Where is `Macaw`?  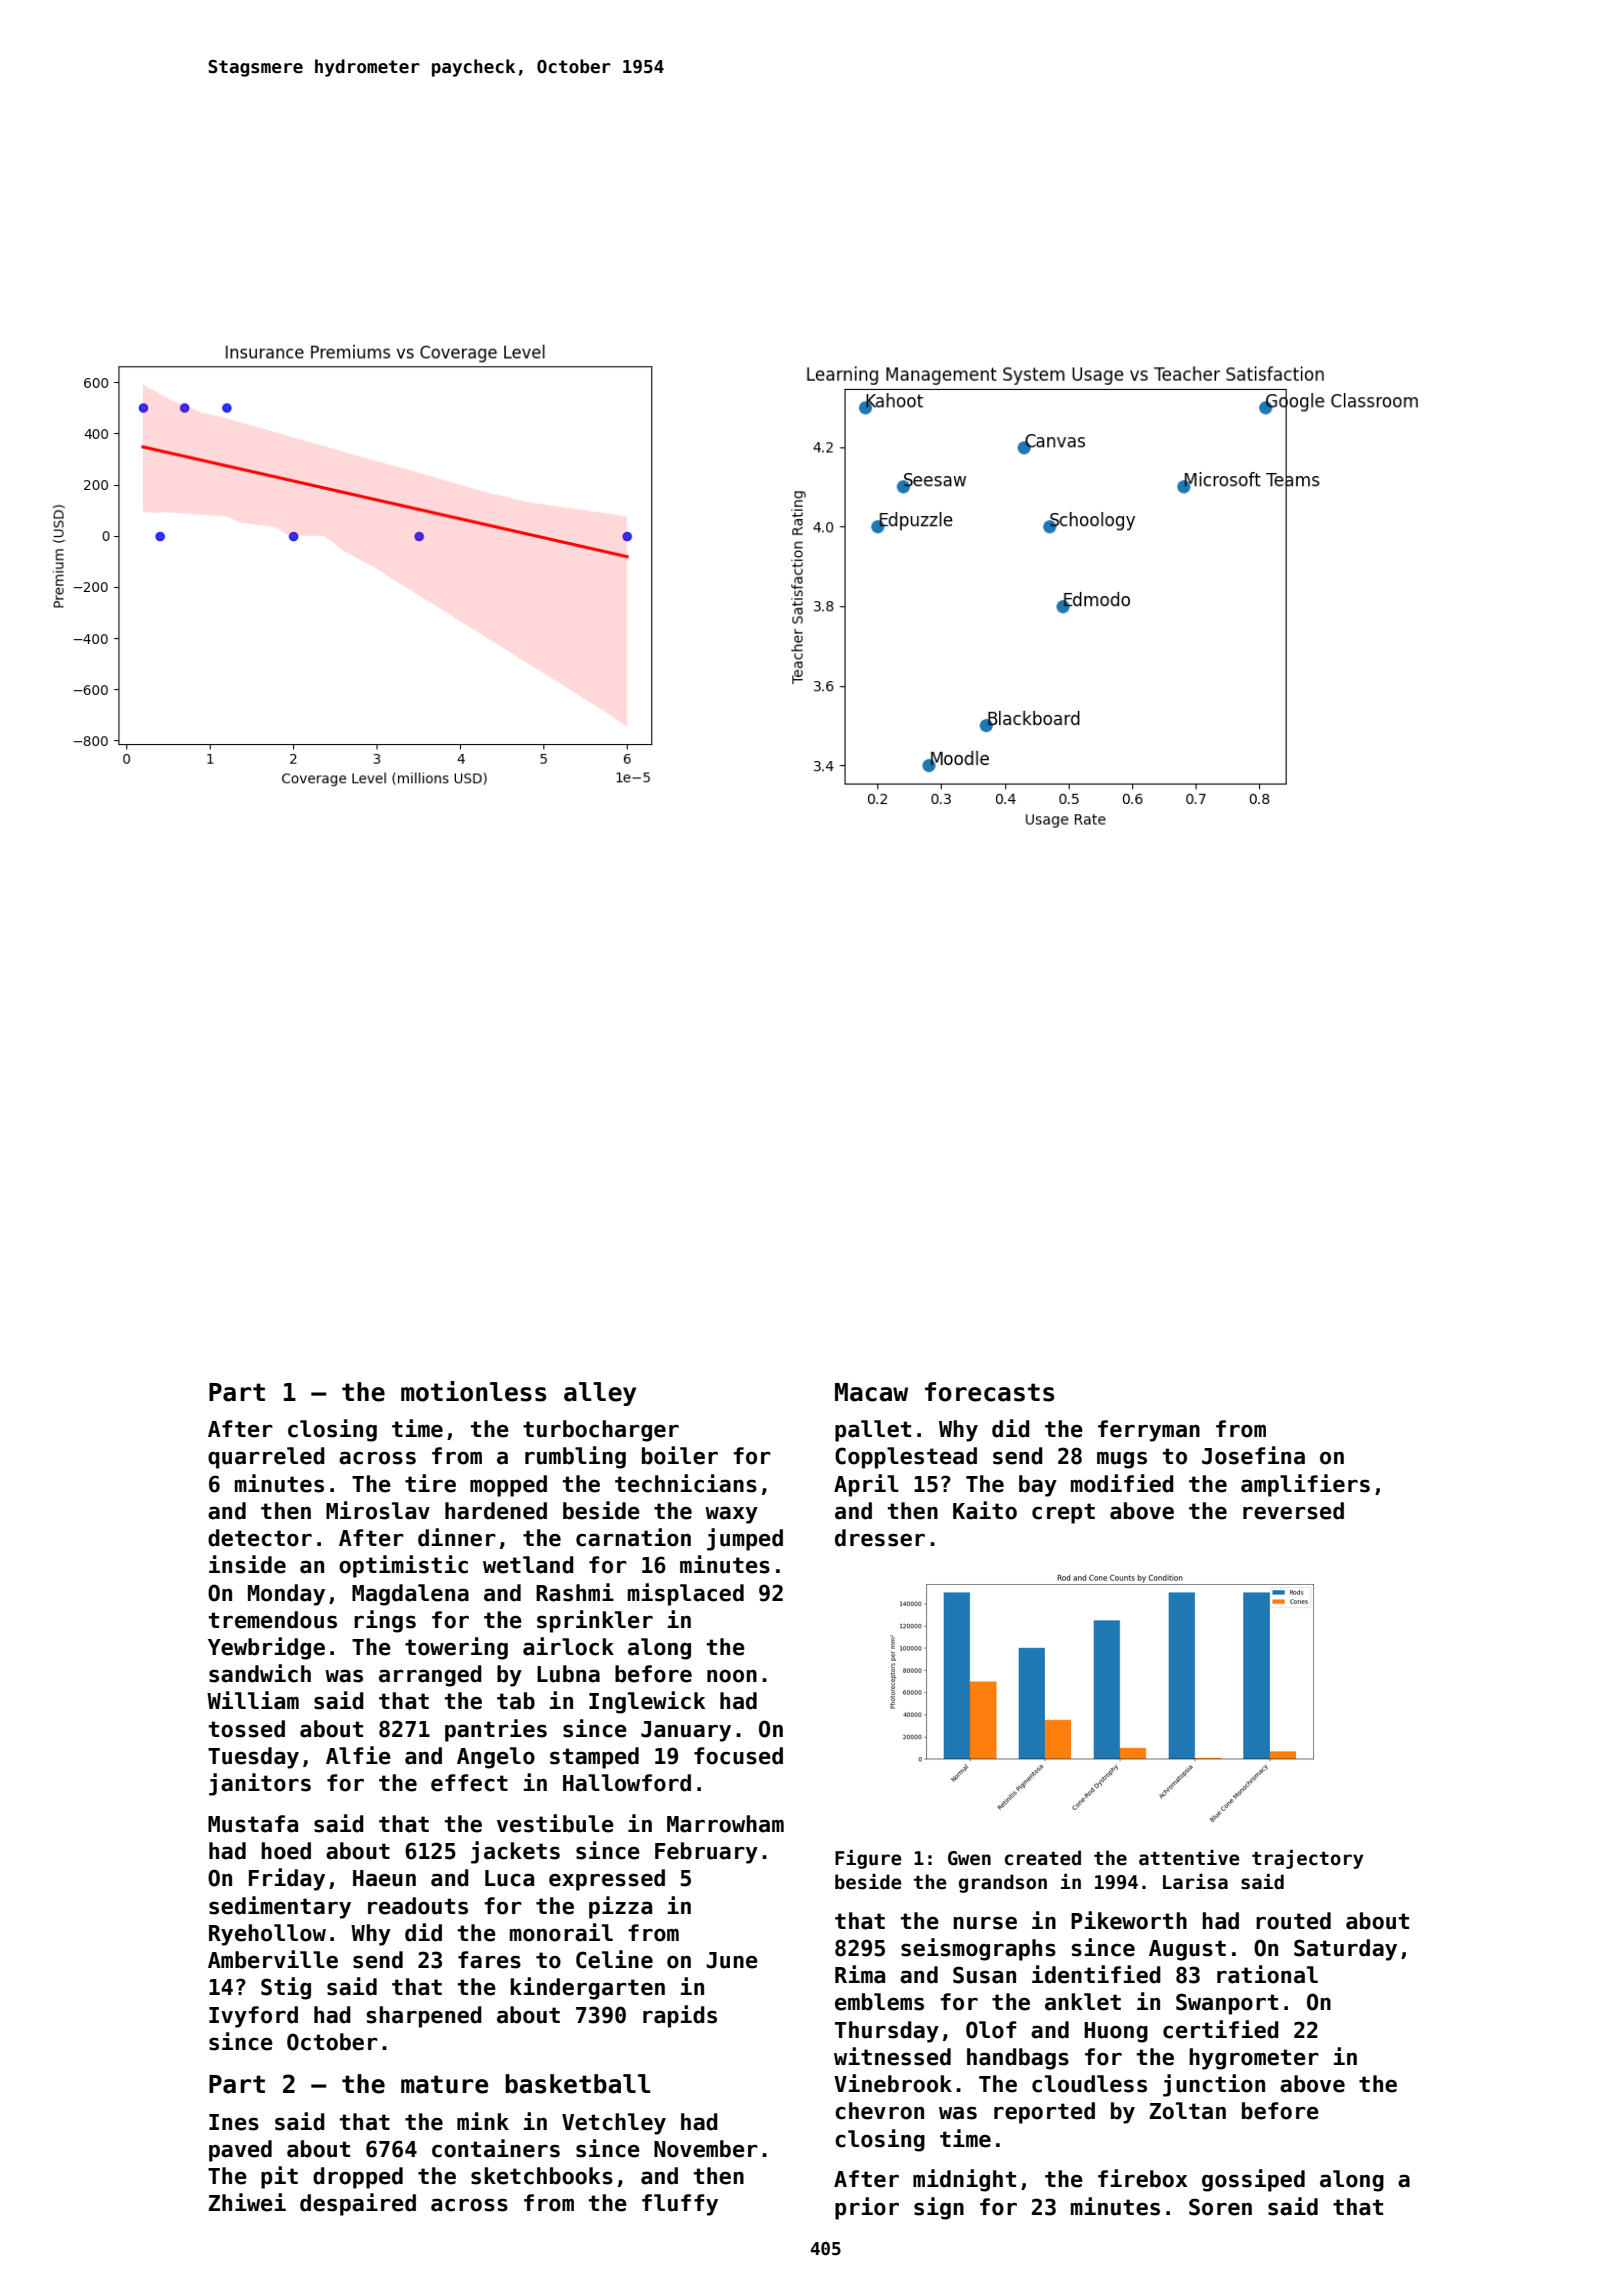
Macaw is located at coordinates (871, 1392).
